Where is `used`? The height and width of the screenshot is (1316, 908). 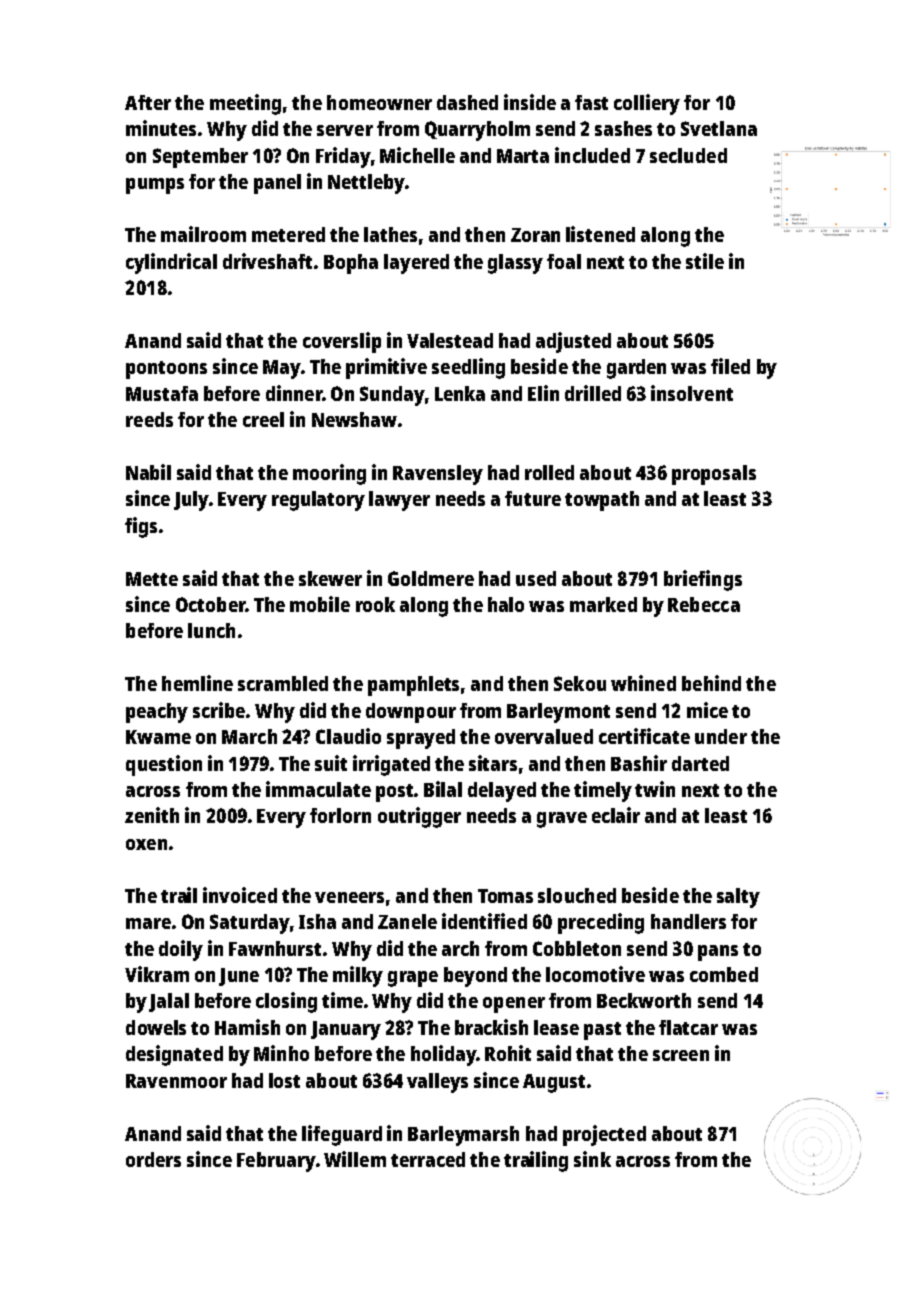
used is located at coordinates (536, 578).
